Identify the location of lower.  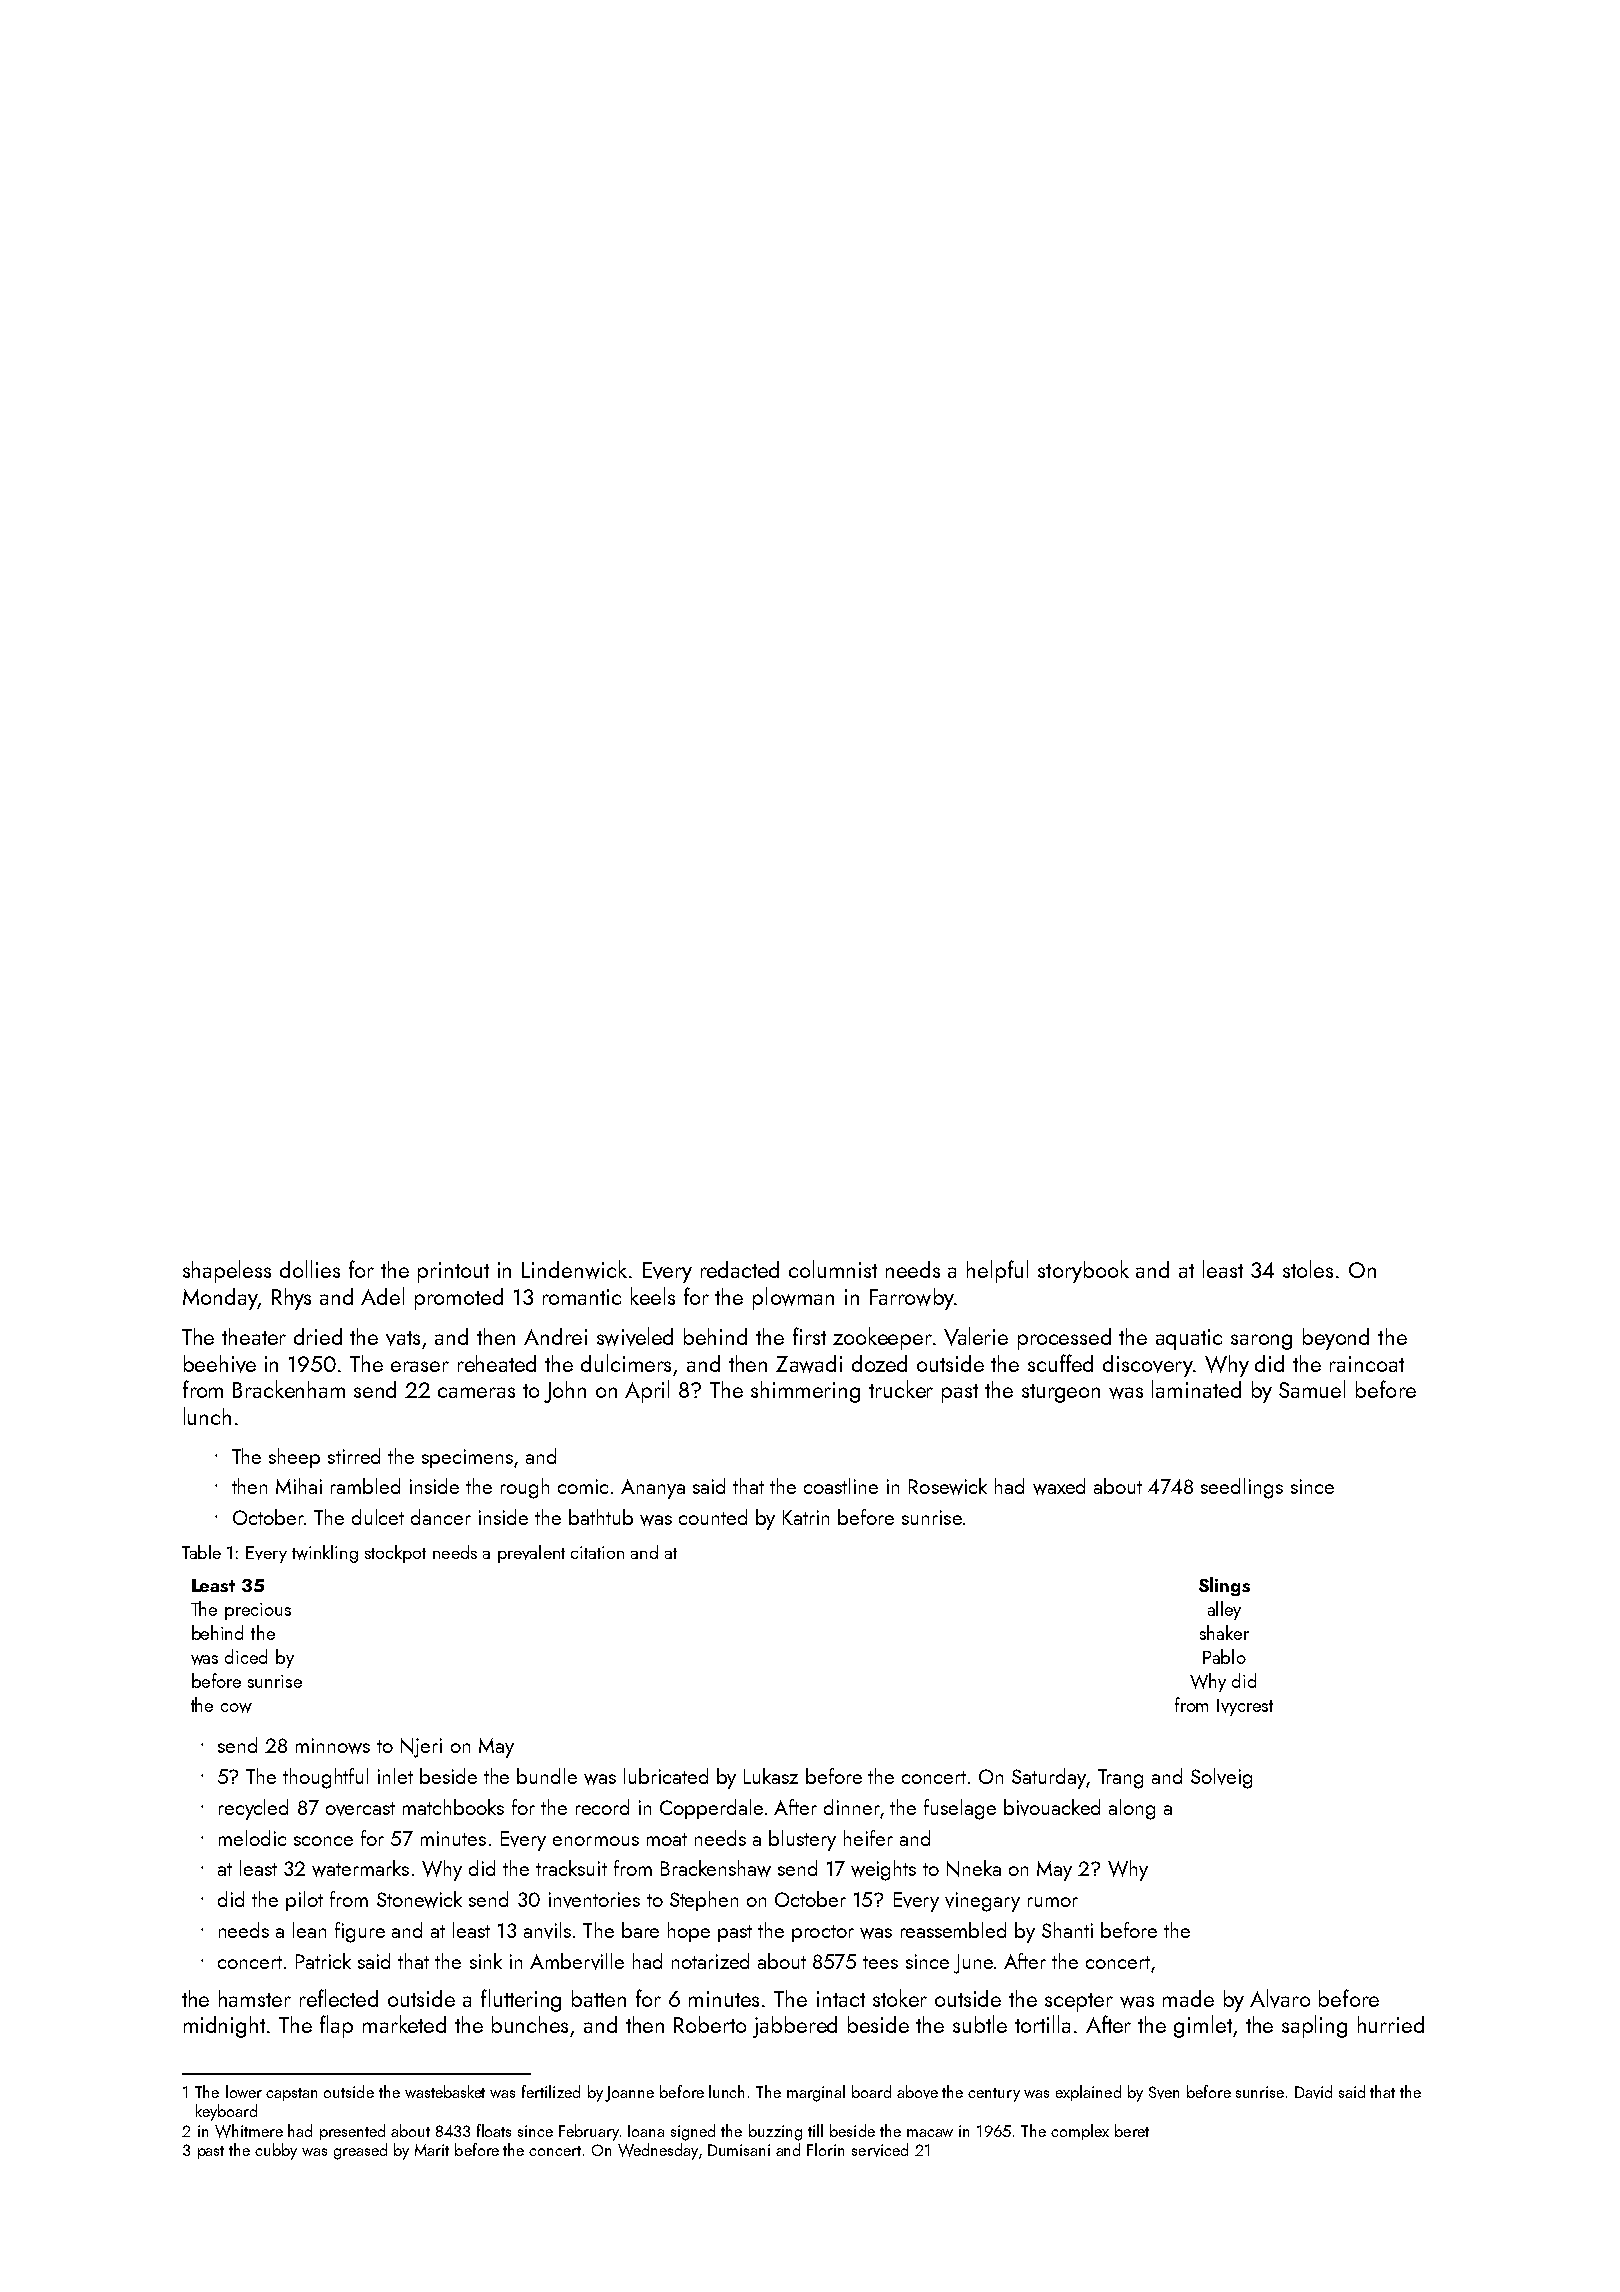
(244, 2091).
